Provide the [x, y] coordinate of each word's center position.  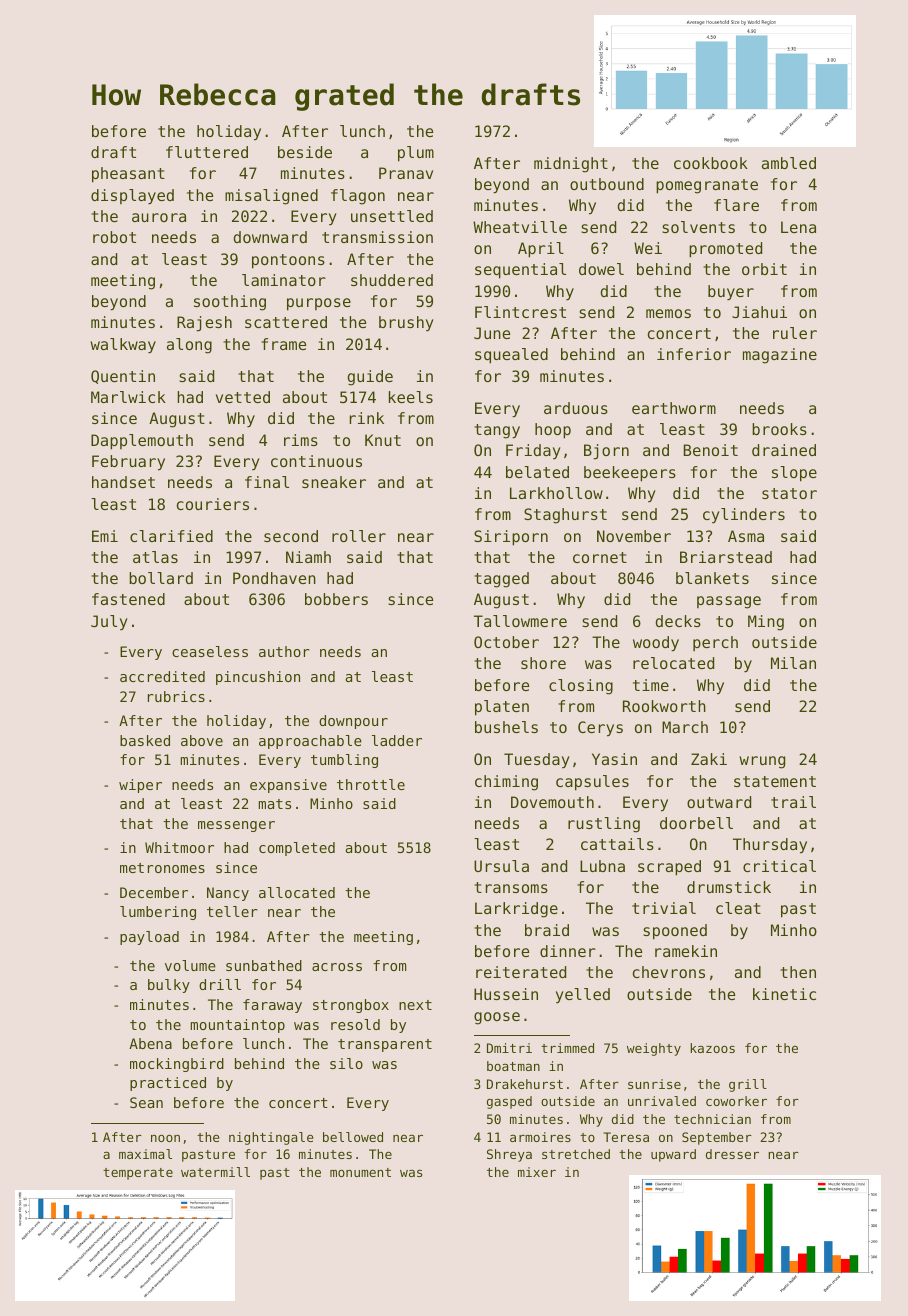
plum [416, 154]
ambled [789, 163]
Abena [150, 1043]
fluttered [207, 152]
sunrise [654, 1084]
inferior [694, 354]
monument [360, 1172]
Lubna [602, 866]
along [189, 346]
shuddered [392, 280]
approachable [310, 742]
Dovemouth [552, 802]
